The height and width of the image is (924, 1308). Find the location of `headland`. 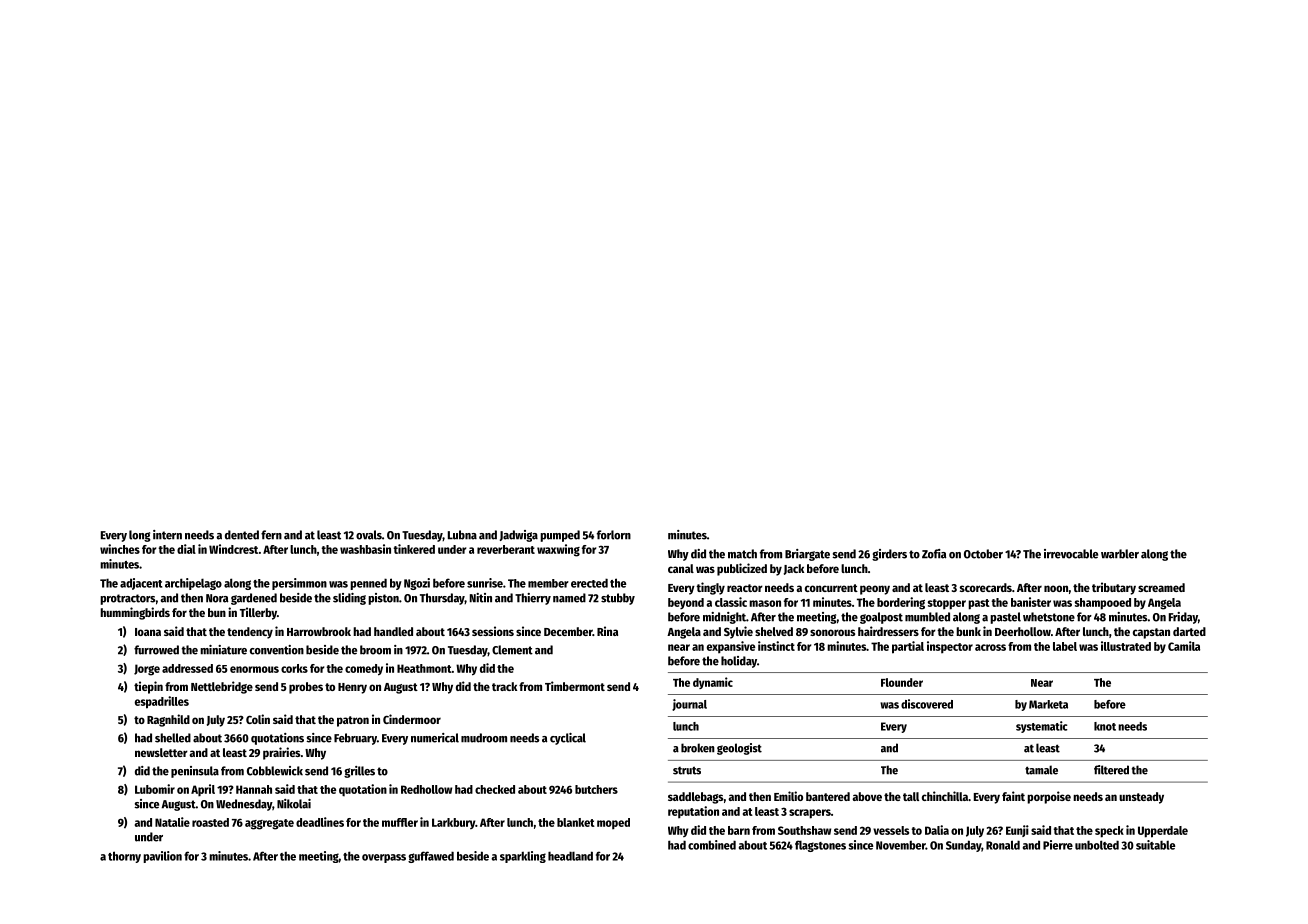

headland is located at coordinates (570, 856).
